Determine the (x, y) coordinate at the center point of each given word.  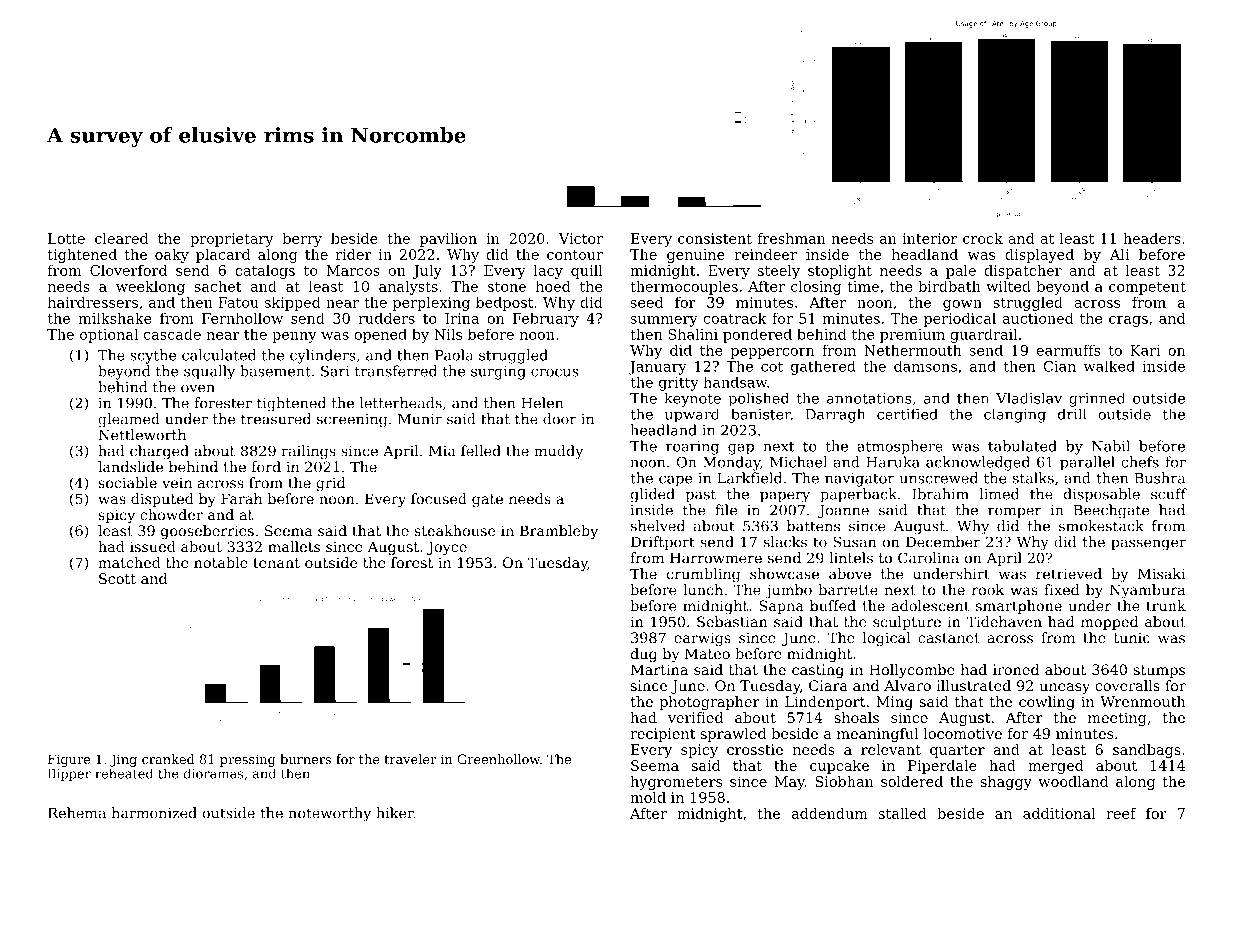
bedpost (504, 303)
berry (302, 240)
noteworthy (330, 814)
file (726, 510)
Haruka (893, 462)
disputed (162, 500)
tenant (276, 563)
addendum (830, 813)
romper (1015, 513)
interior (929, 238)
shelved (658, 526)
